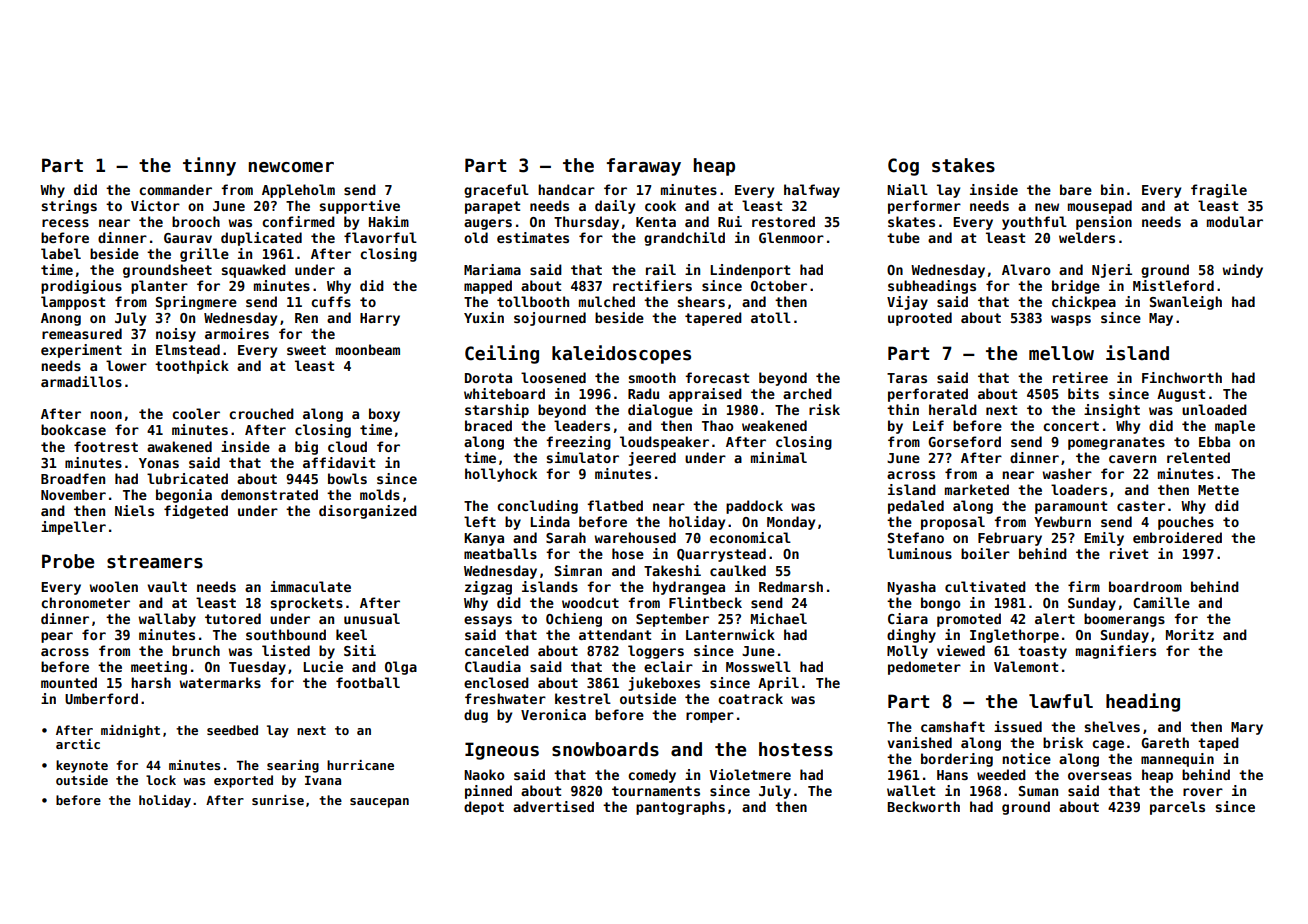 The image size is (1308, 924). I want to click on flatbed, so click(615, 505).
